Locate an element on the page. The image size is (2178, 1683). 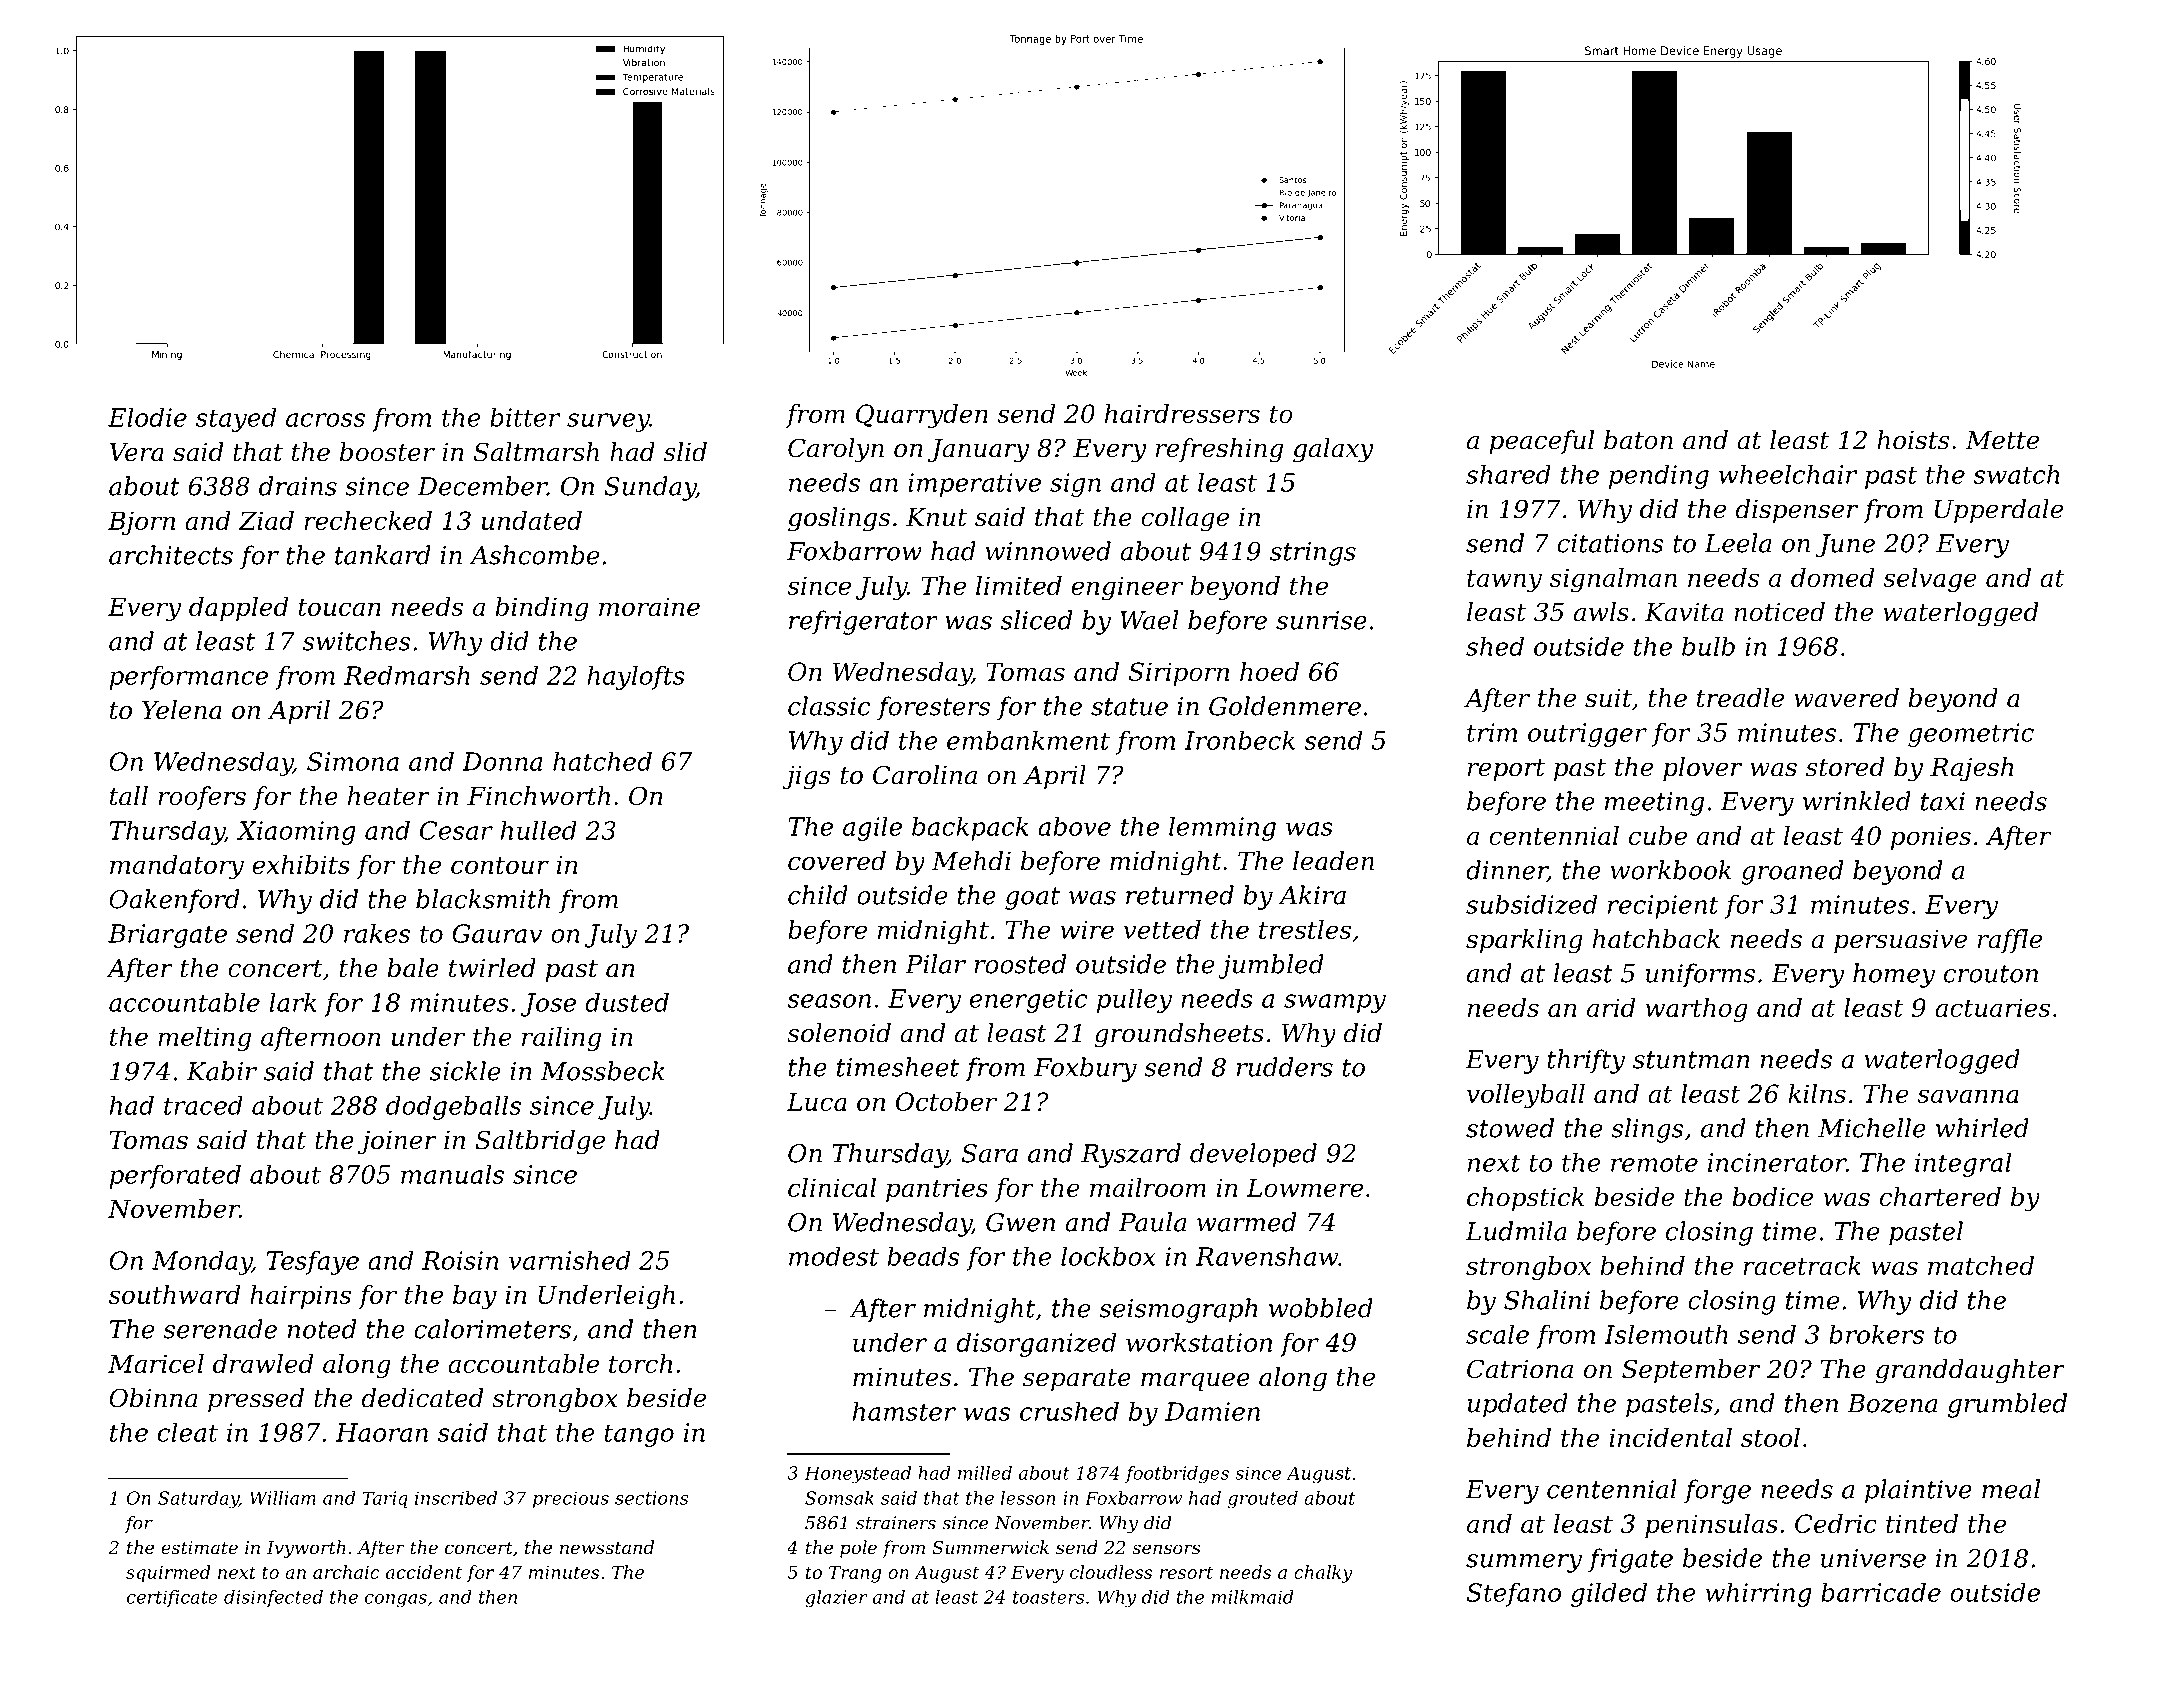
Mossbeck is located at coordinates (603, 1071).
